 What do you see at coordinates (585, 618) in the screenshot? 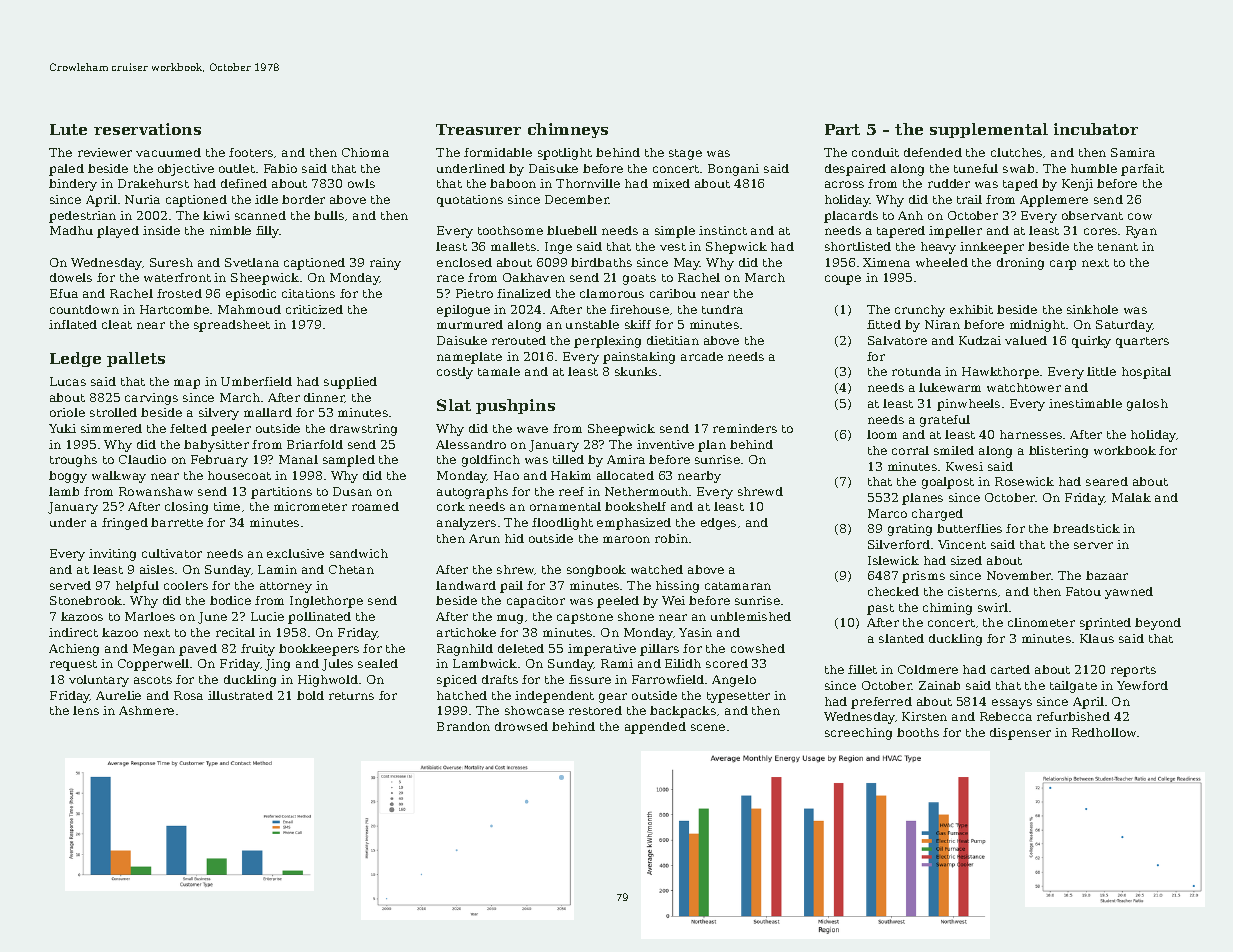
I see `capstone` at bounding box center [585, 618].
